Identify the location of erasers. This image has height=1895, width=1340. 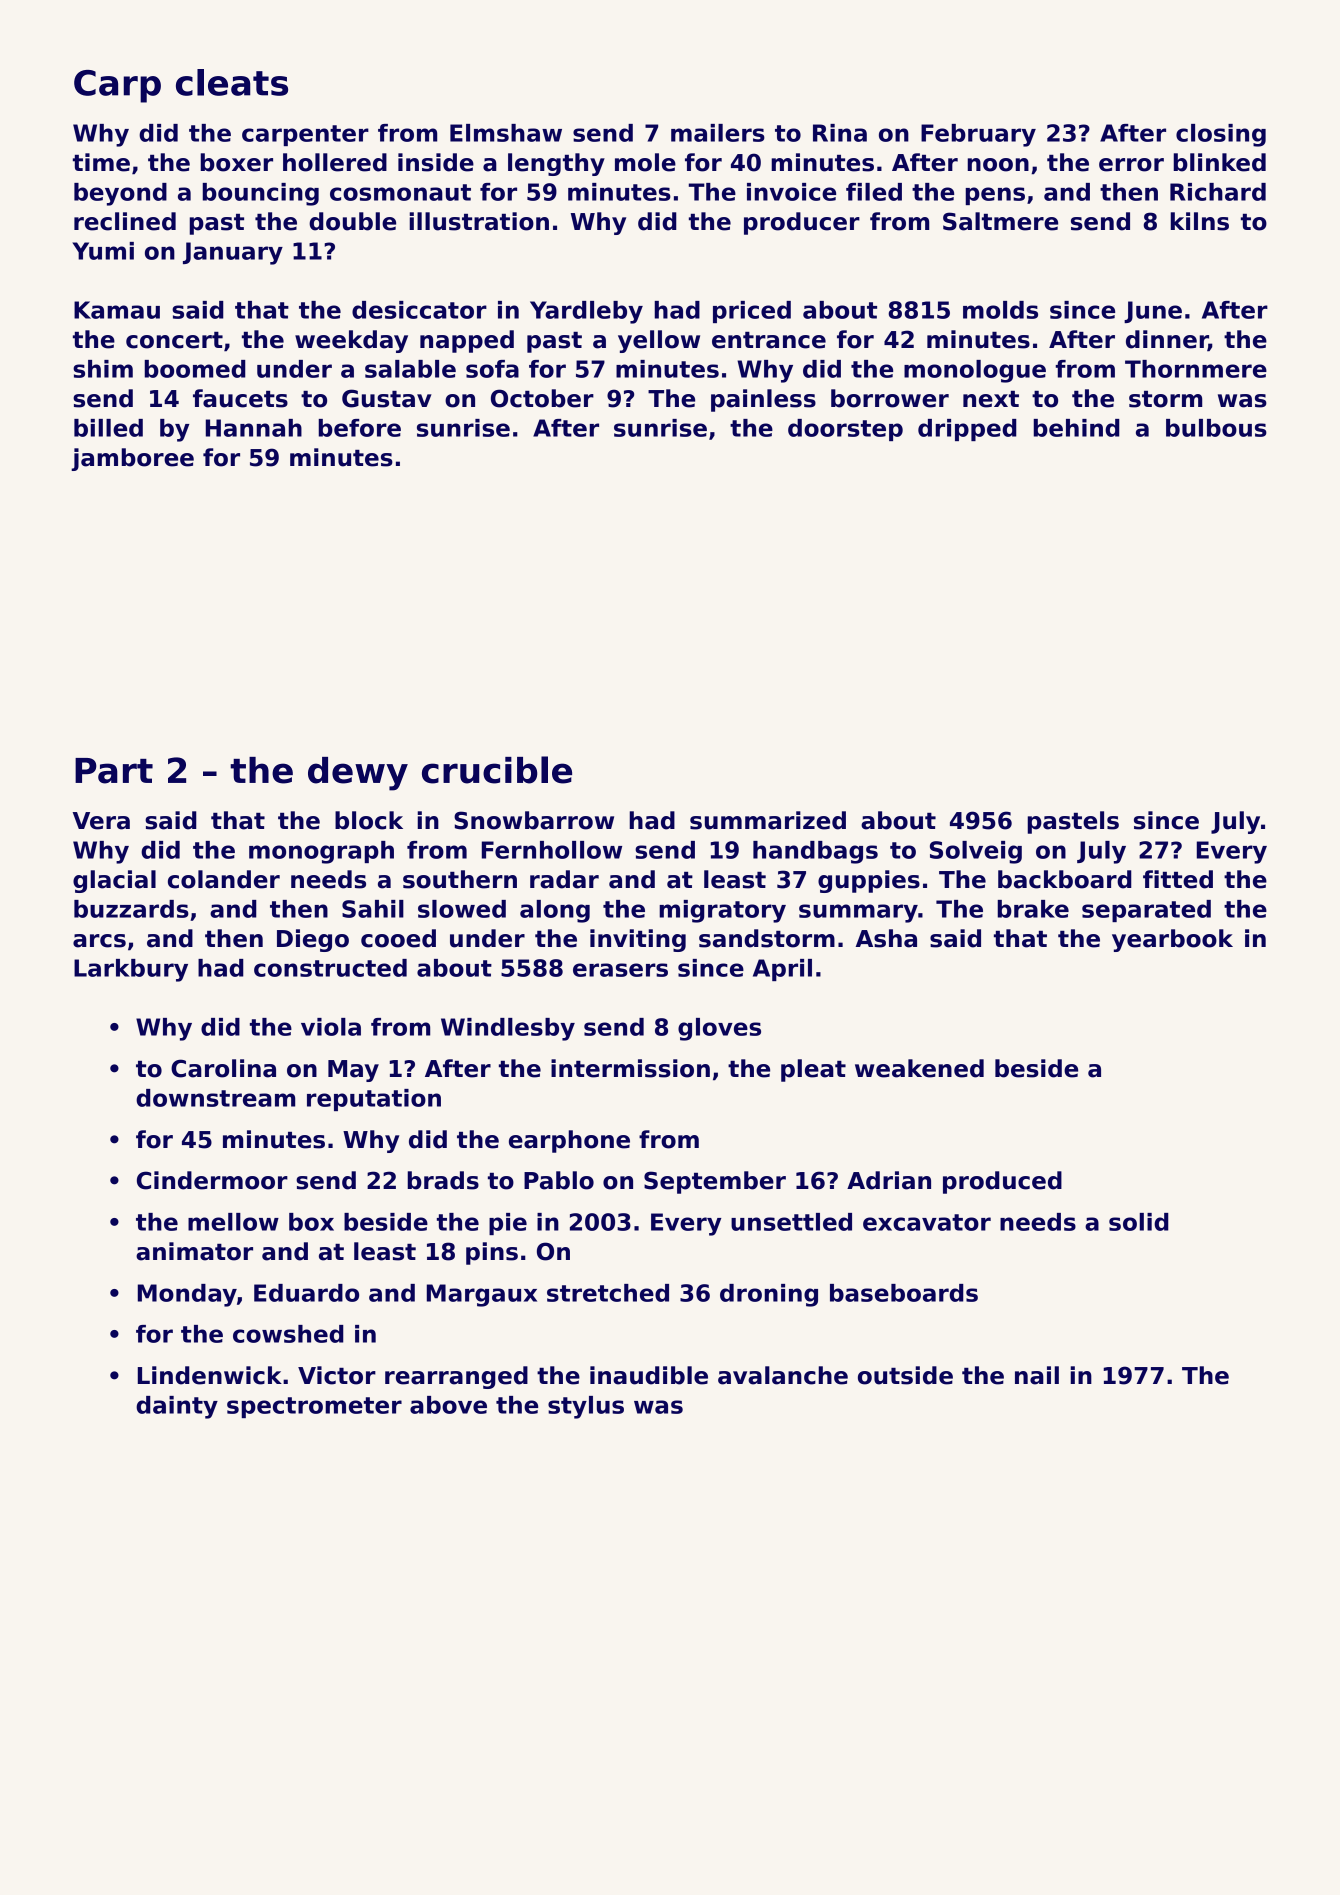
(620, 970).
